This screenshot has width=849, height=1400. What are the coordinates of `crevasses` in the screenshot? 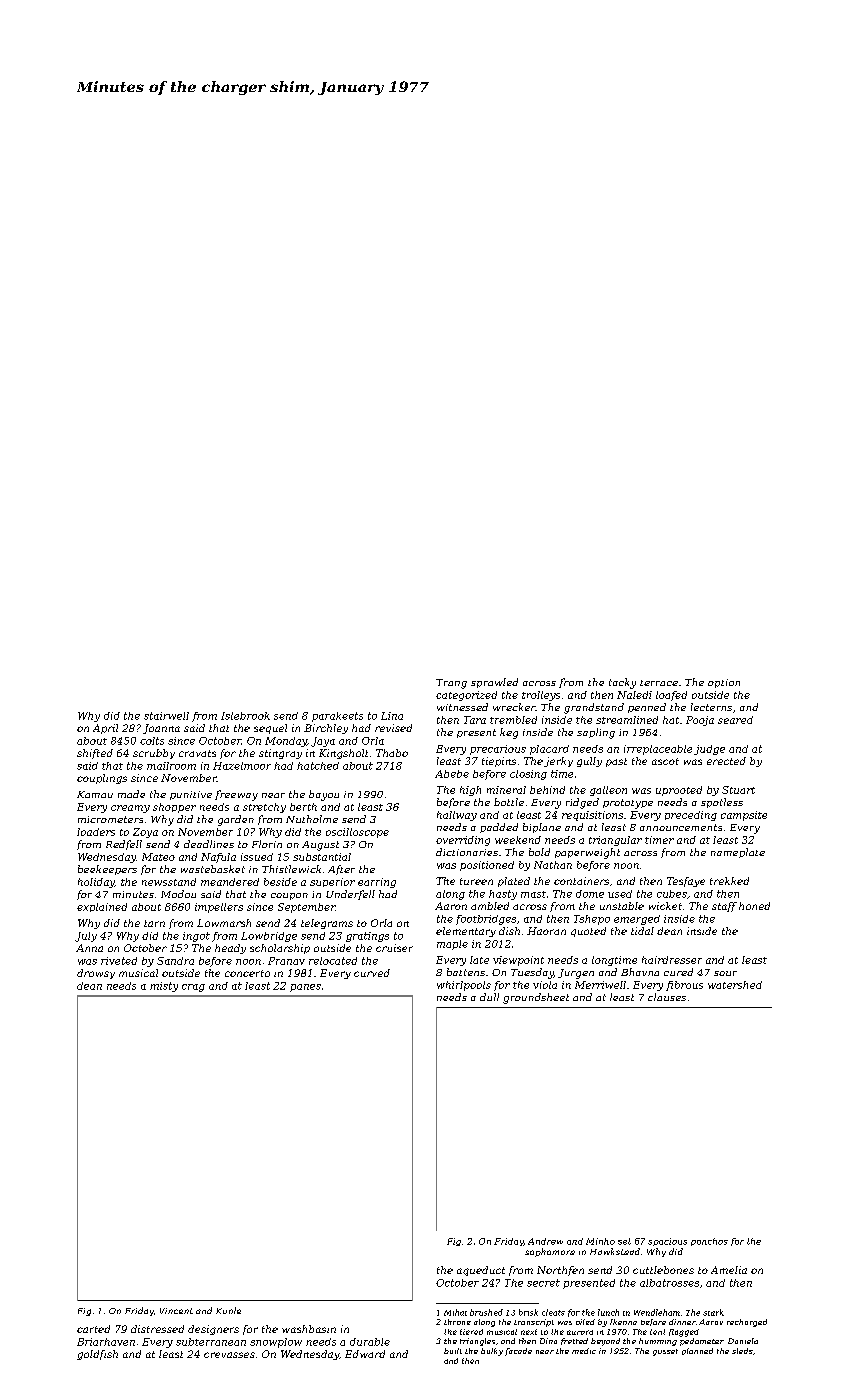 It's located at (229, 1355).
